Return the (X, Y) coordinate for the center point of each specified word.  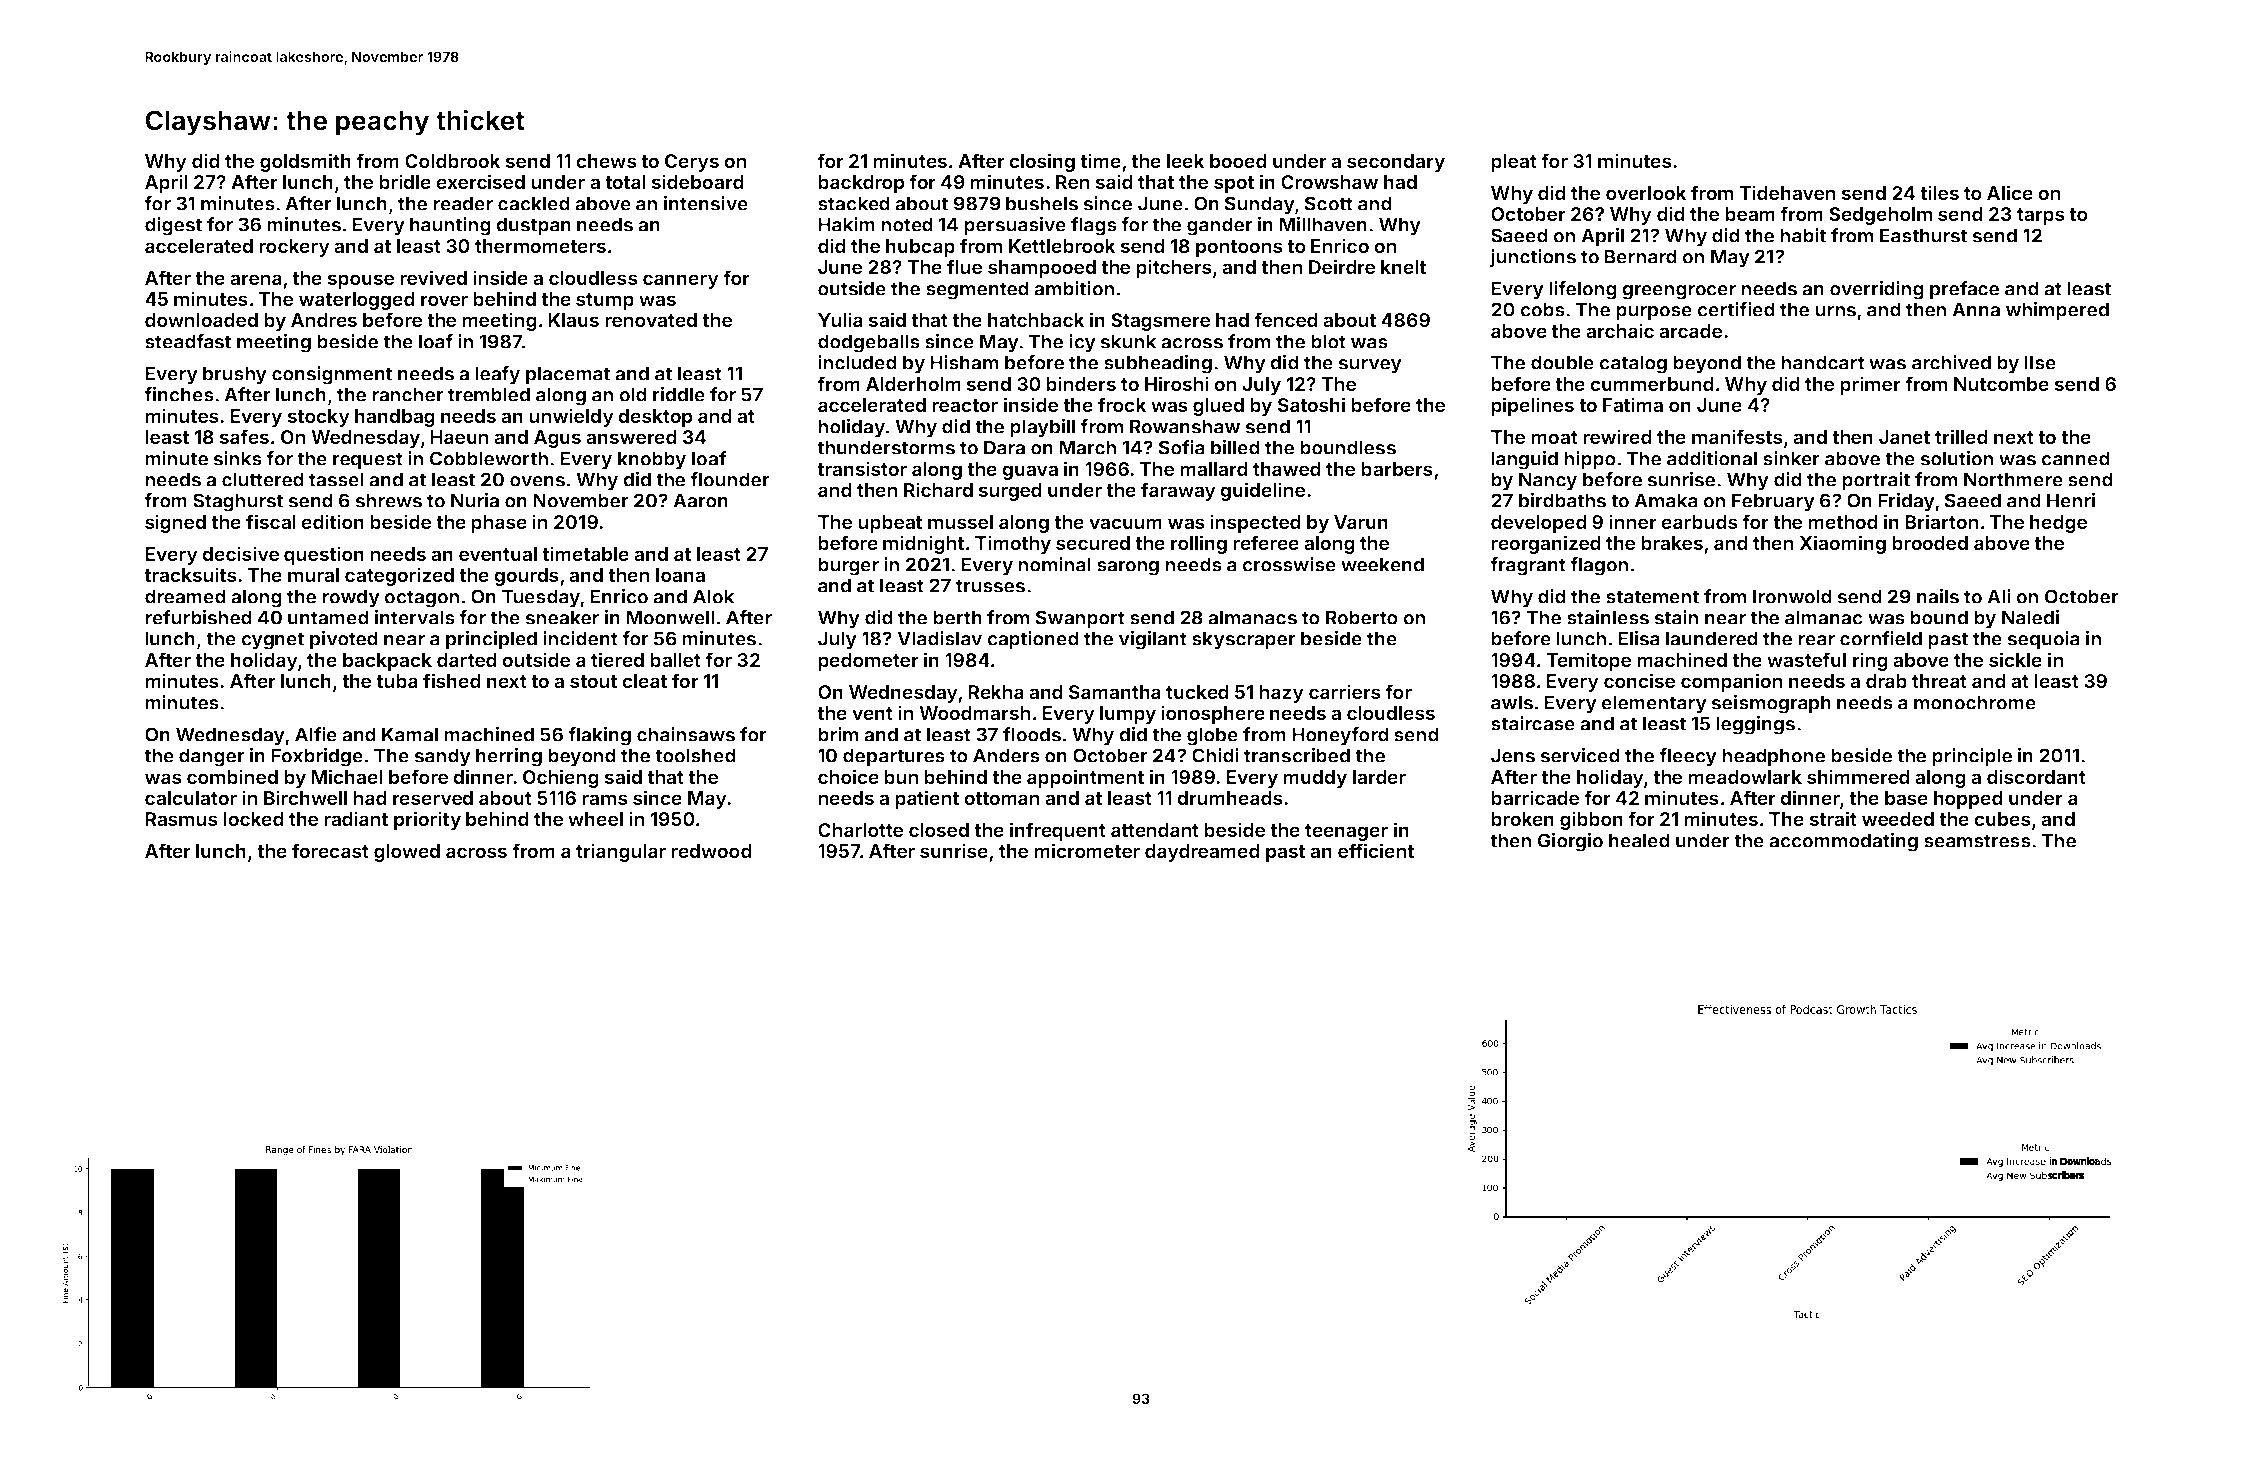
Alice (2010, 192)
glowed (407, 853)
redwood (711, 851)
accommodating (1843, 842)
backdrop (861, 184)
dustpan (533, 226)
